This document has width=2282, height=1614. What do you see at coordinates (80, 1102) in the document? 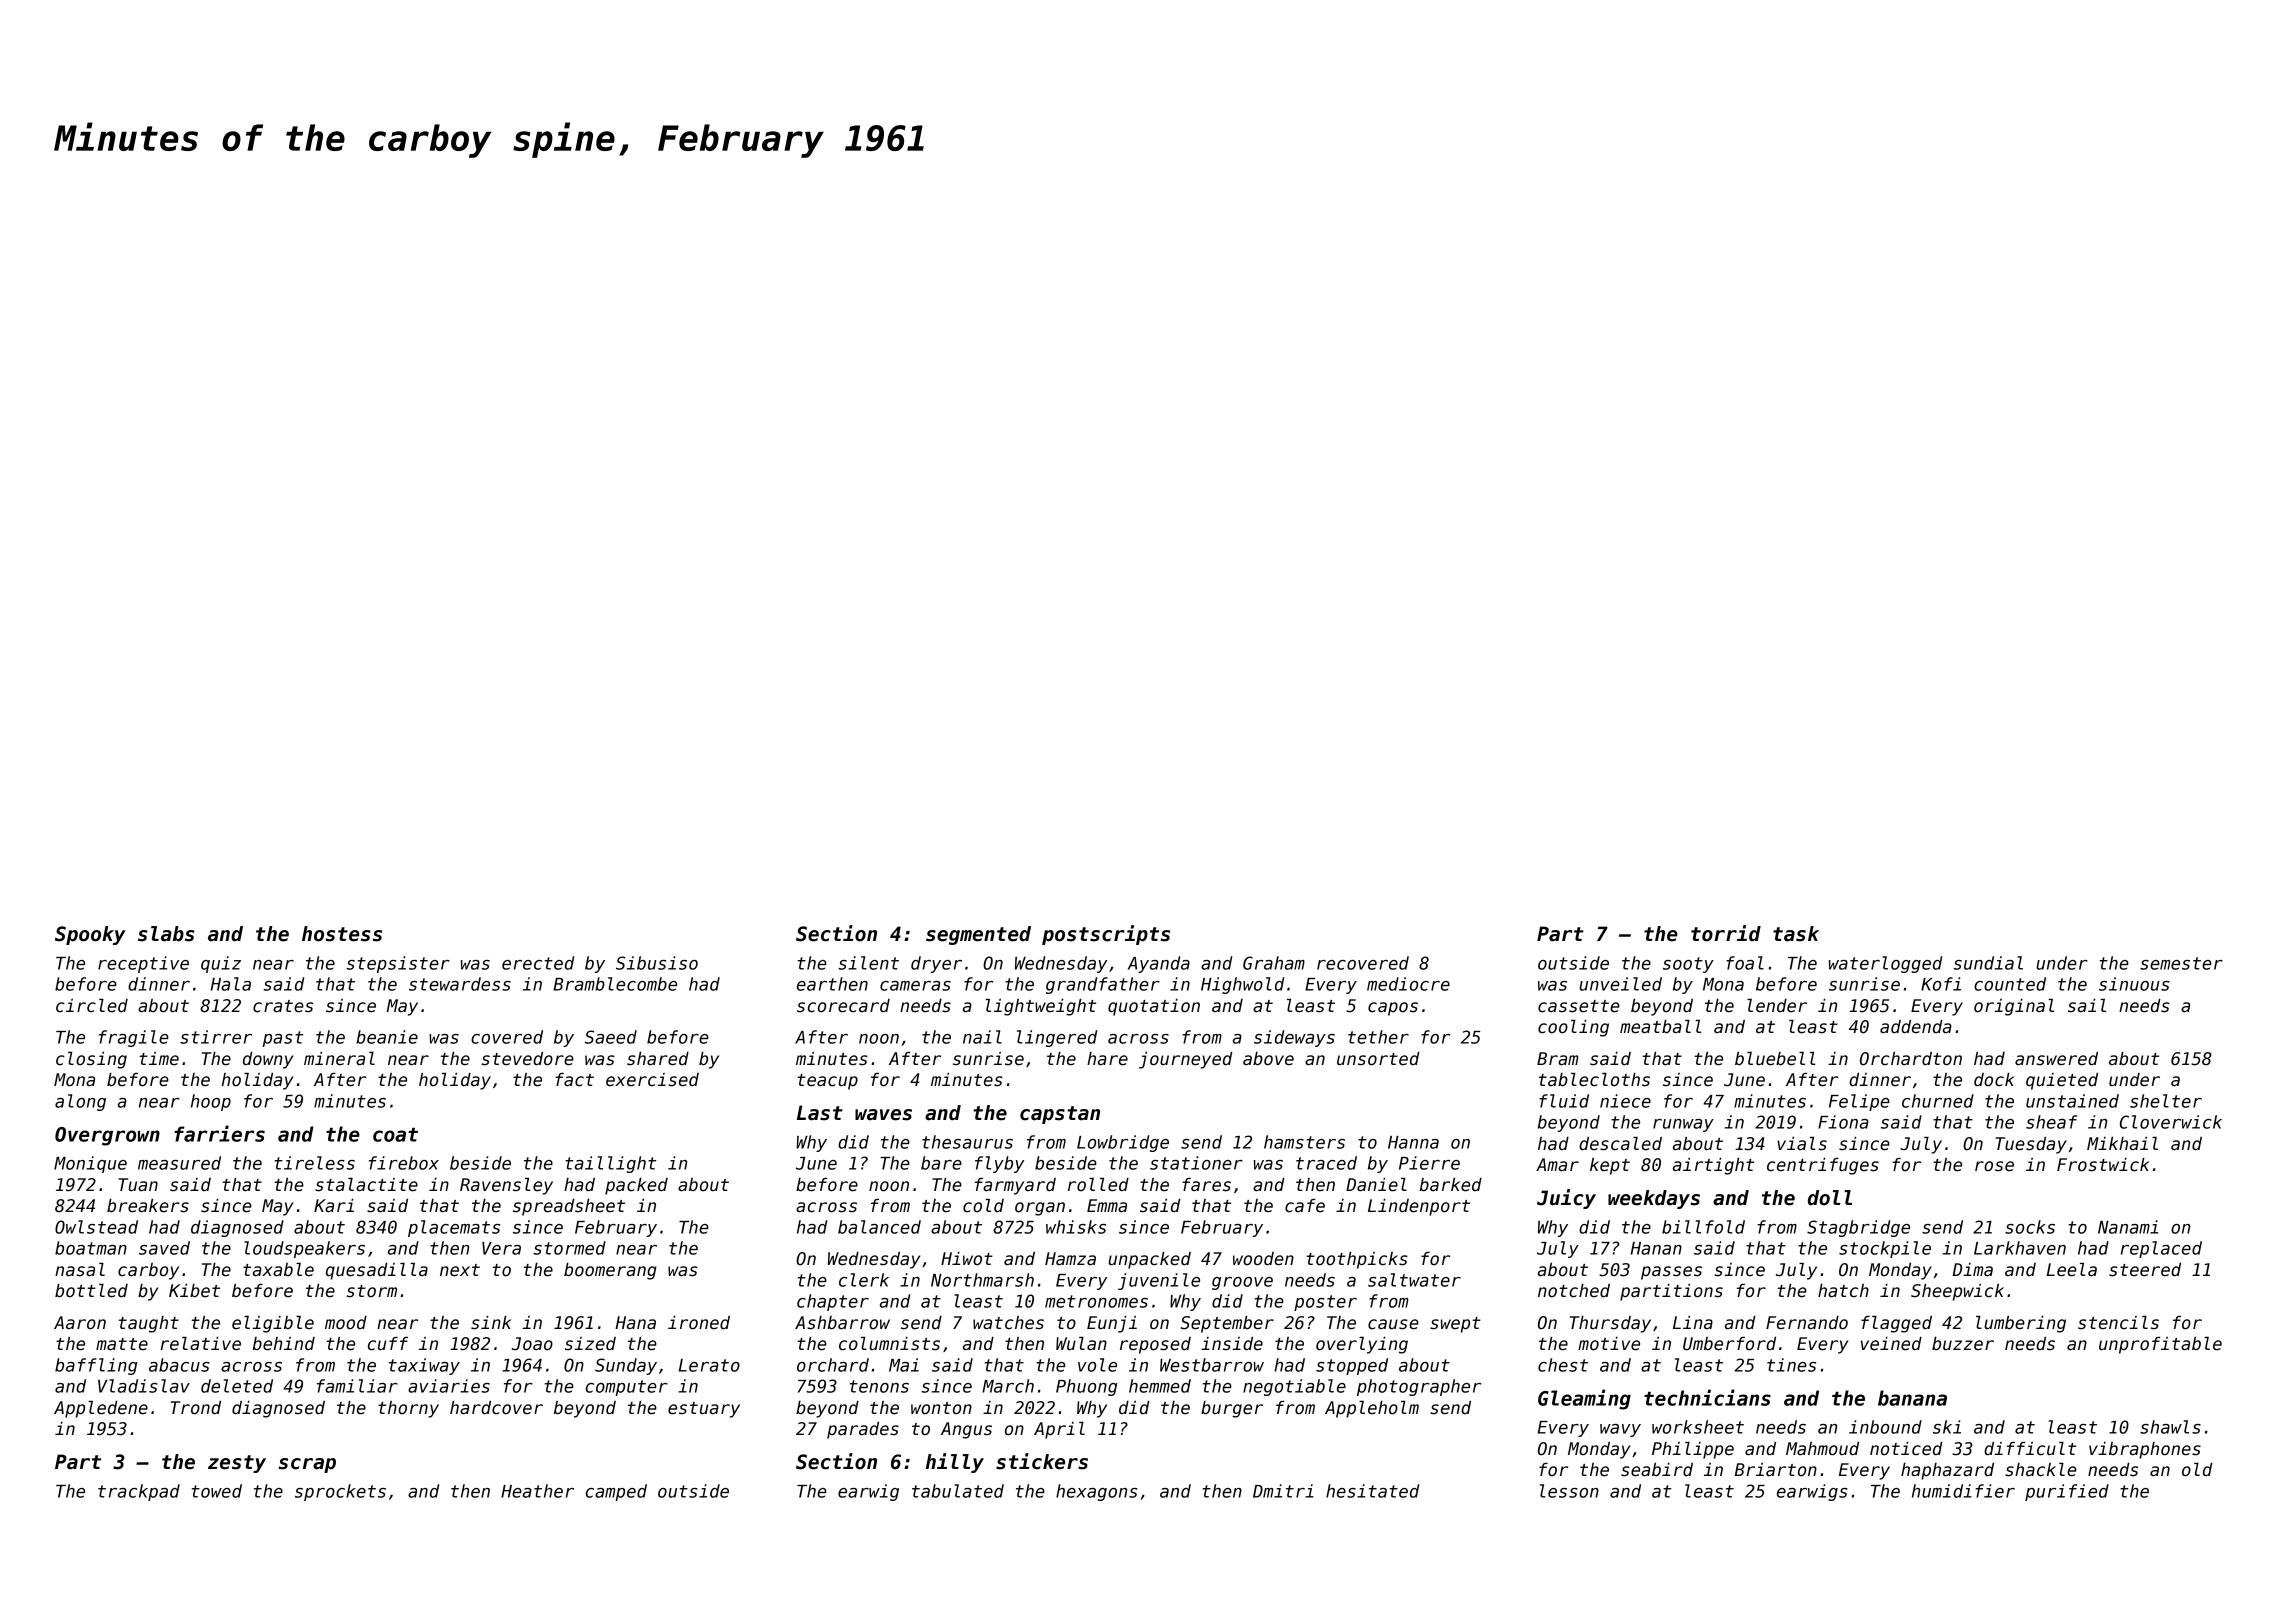
I see `along` at bounding box center [80, 1102].
